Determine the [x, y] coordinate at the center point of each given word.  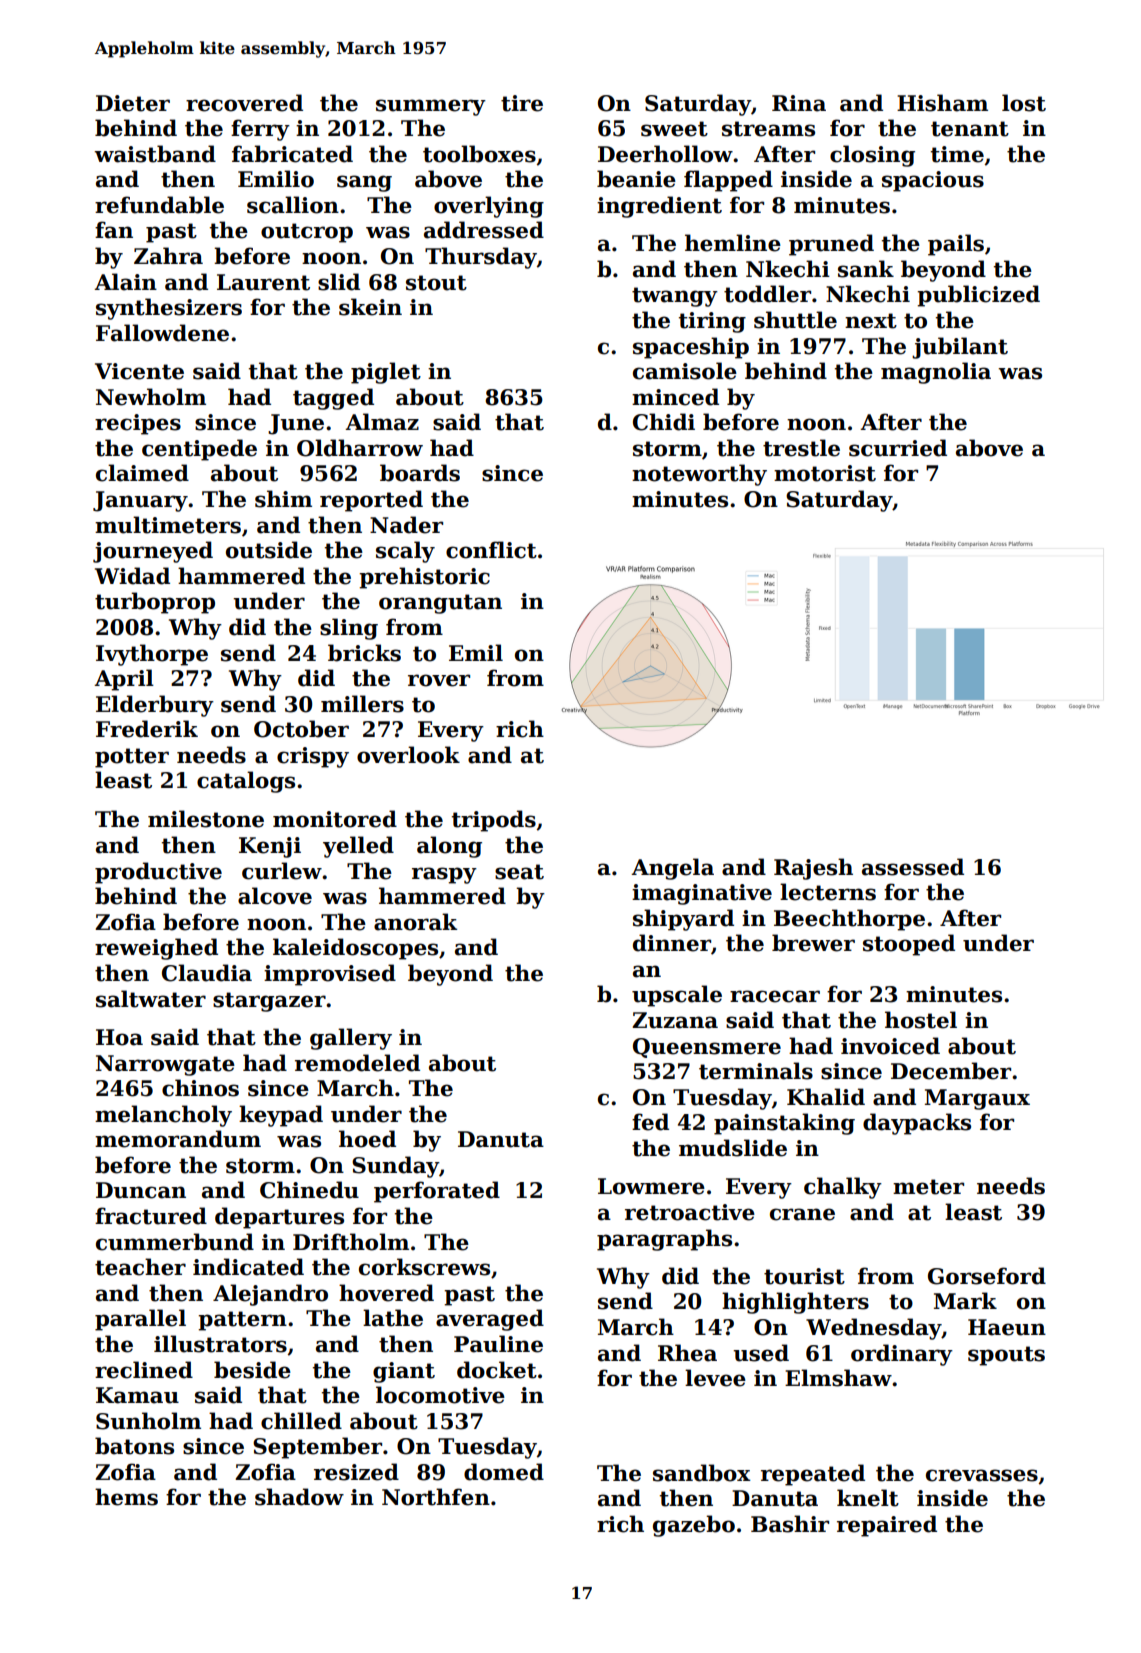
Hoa [119, 1037]
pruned [831, 245]
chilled [301, 1421]
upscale [677, 996]
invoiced [890, 1046]
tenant [970, 129]
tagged [333, 399]
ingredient [659, 207]
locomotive [440, 1395]
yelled [358, 847]
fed [650, 1122]
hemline [733, 243]
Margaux [977, 1099]
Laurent [263, 282]
